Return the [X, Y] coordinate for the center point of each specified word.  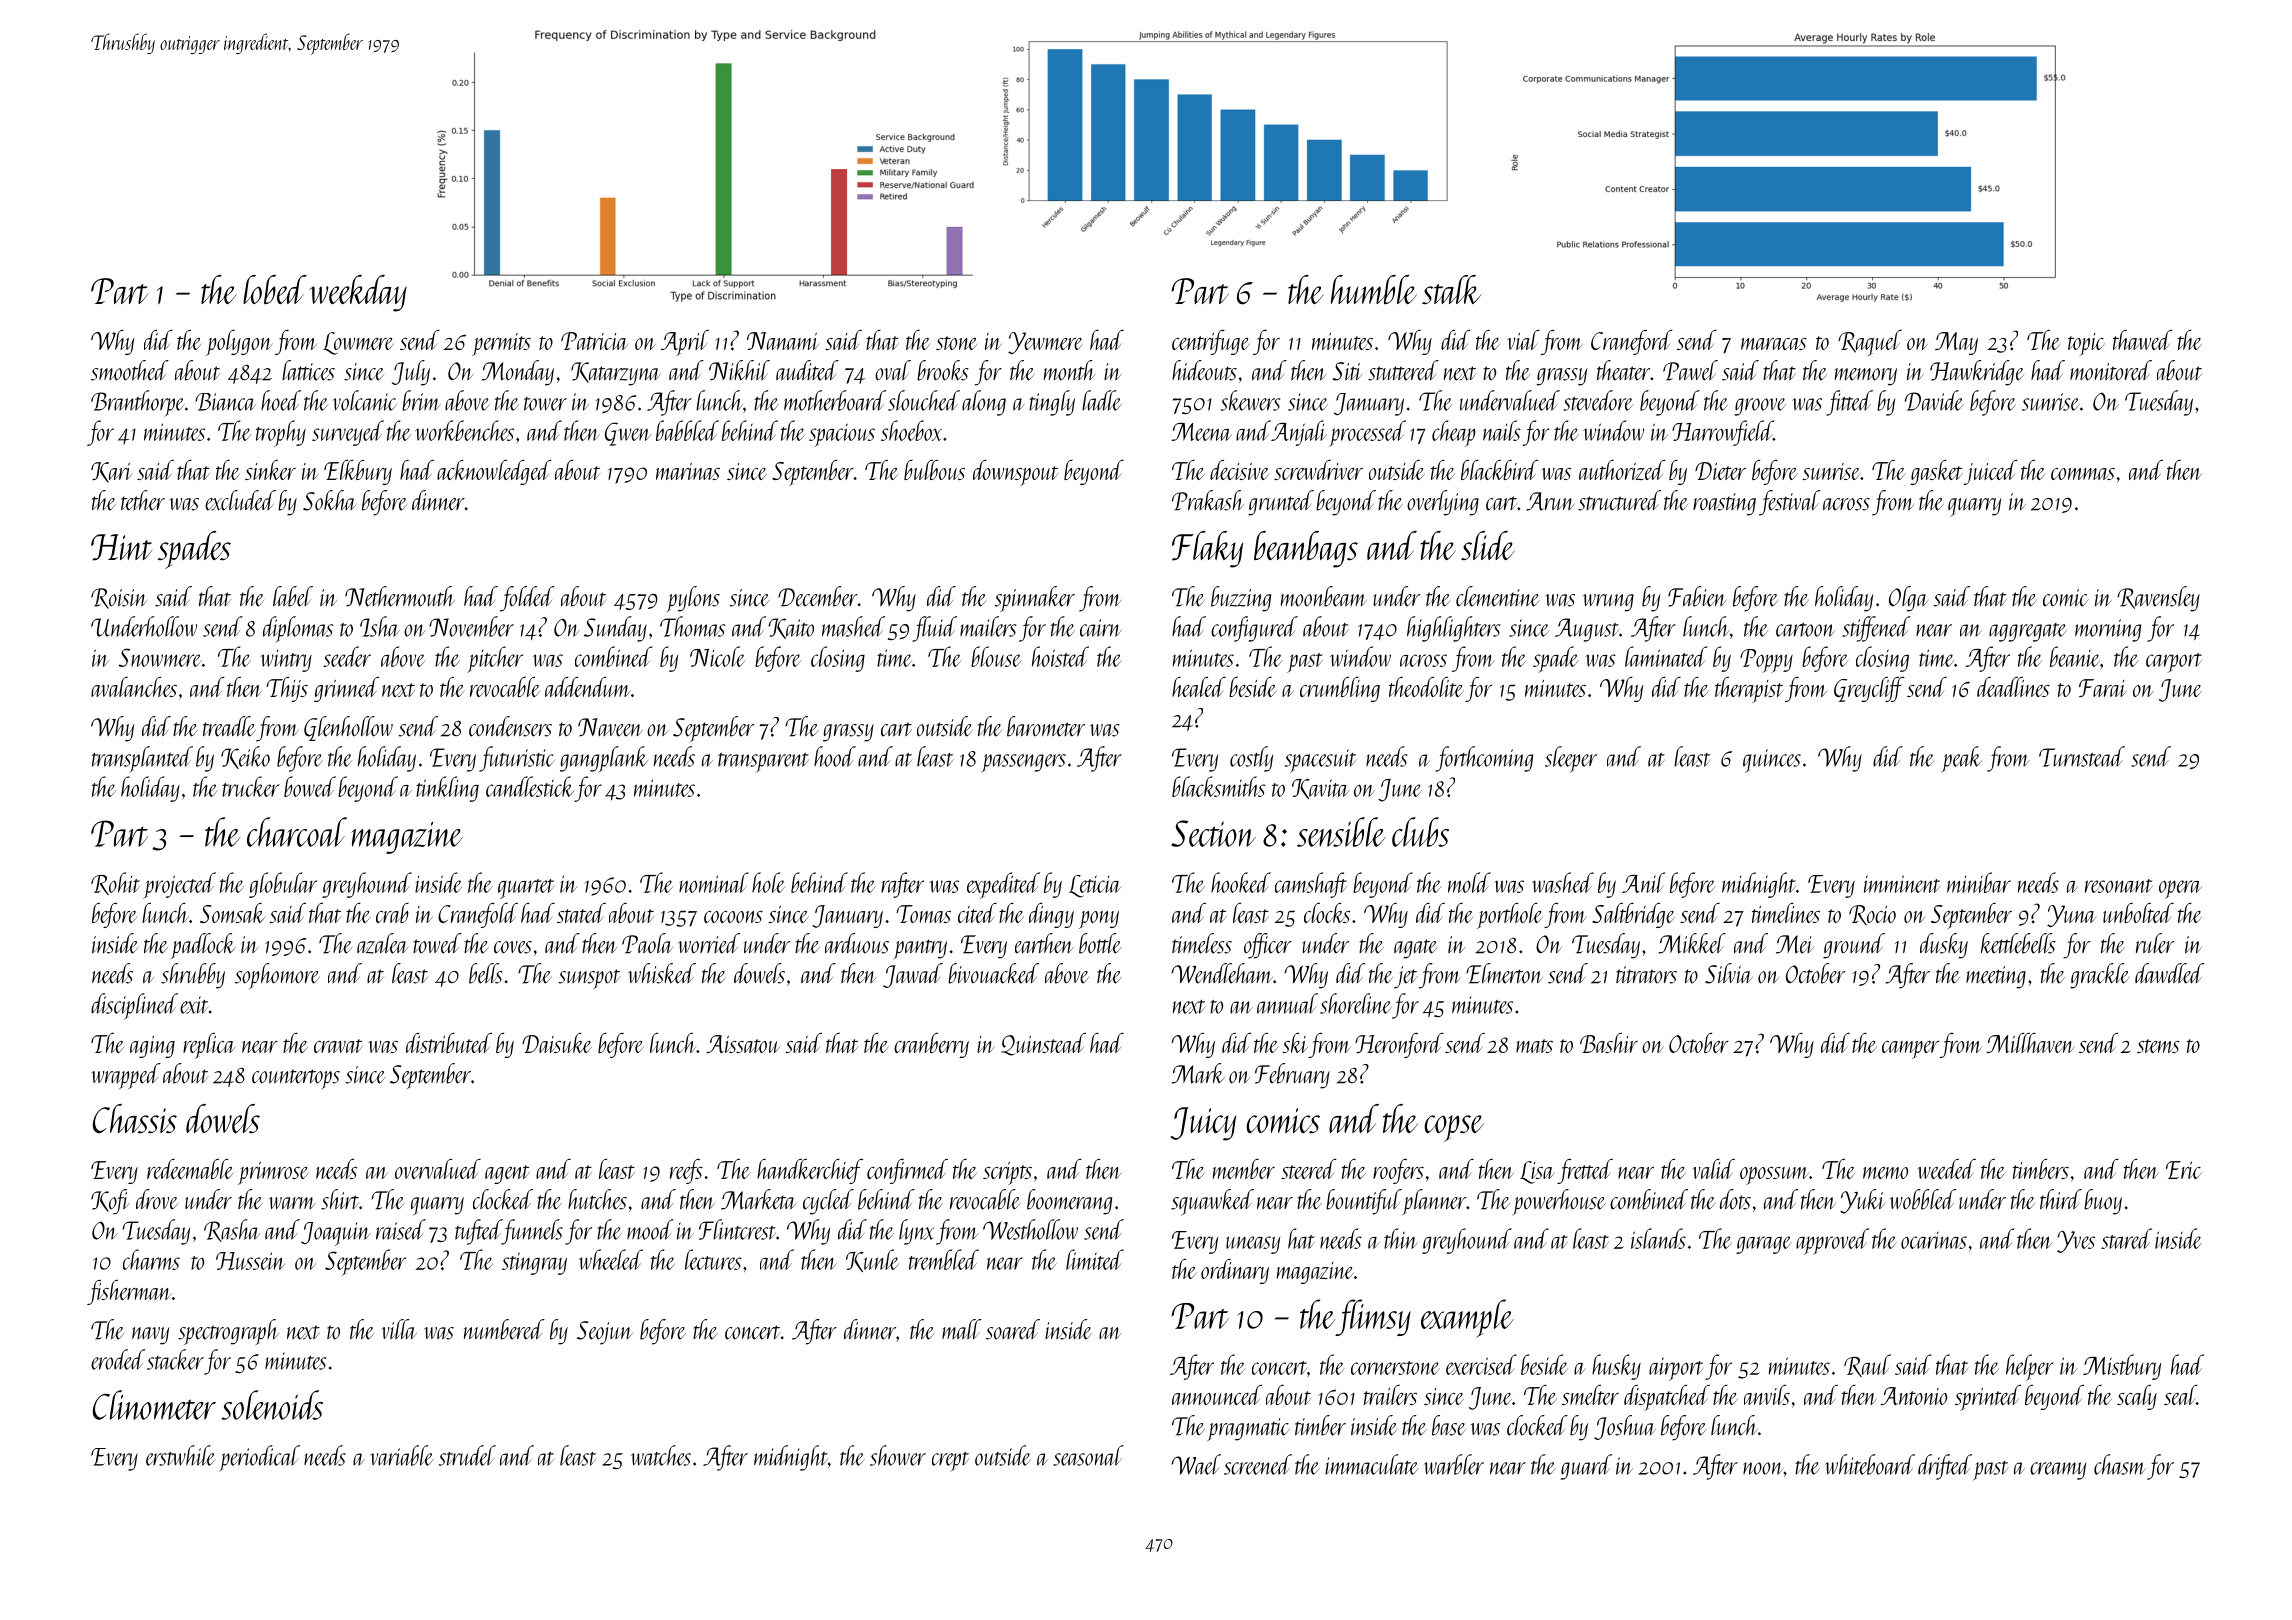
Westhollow [1030, 1229]
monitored [2111, 370]
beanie [2075, 656]
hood [835, 756]
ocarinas [1934, 1240]
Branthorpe [138, 403]
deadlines [2013, 687]
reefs [686, 1171]
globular [283, 885]
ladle [1102, 400]
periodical [259, 1458]
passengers [1023, 763]
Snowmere [160, 657]
